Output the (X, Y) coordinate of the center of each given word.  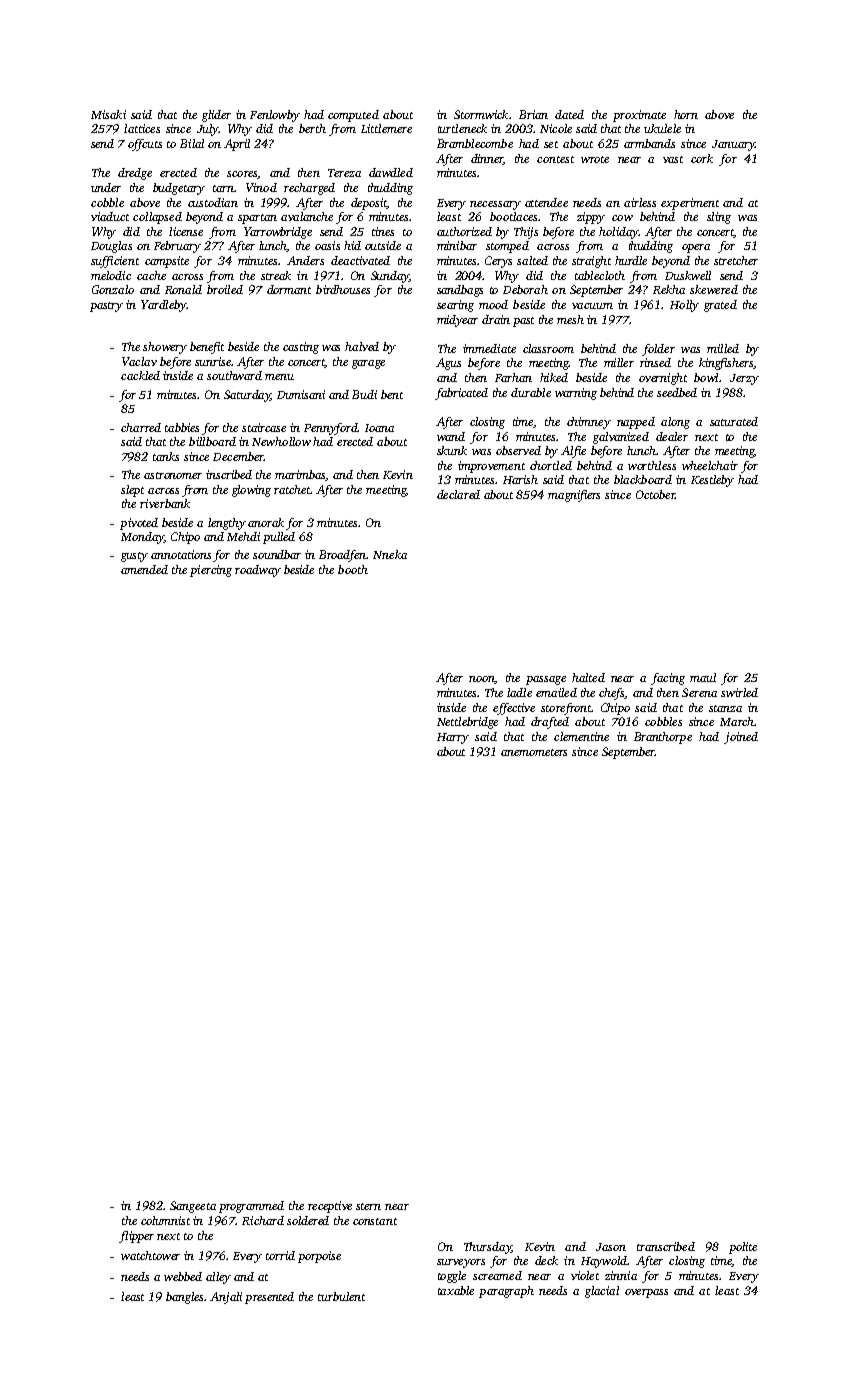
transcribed (666, 1246)
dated (569, 114)
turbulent (341, 1296)
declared (458, 494)
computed (353, 116)
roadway (258, 571)
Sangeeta (193, 1207)
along (675, 423)
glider (216, 116)
